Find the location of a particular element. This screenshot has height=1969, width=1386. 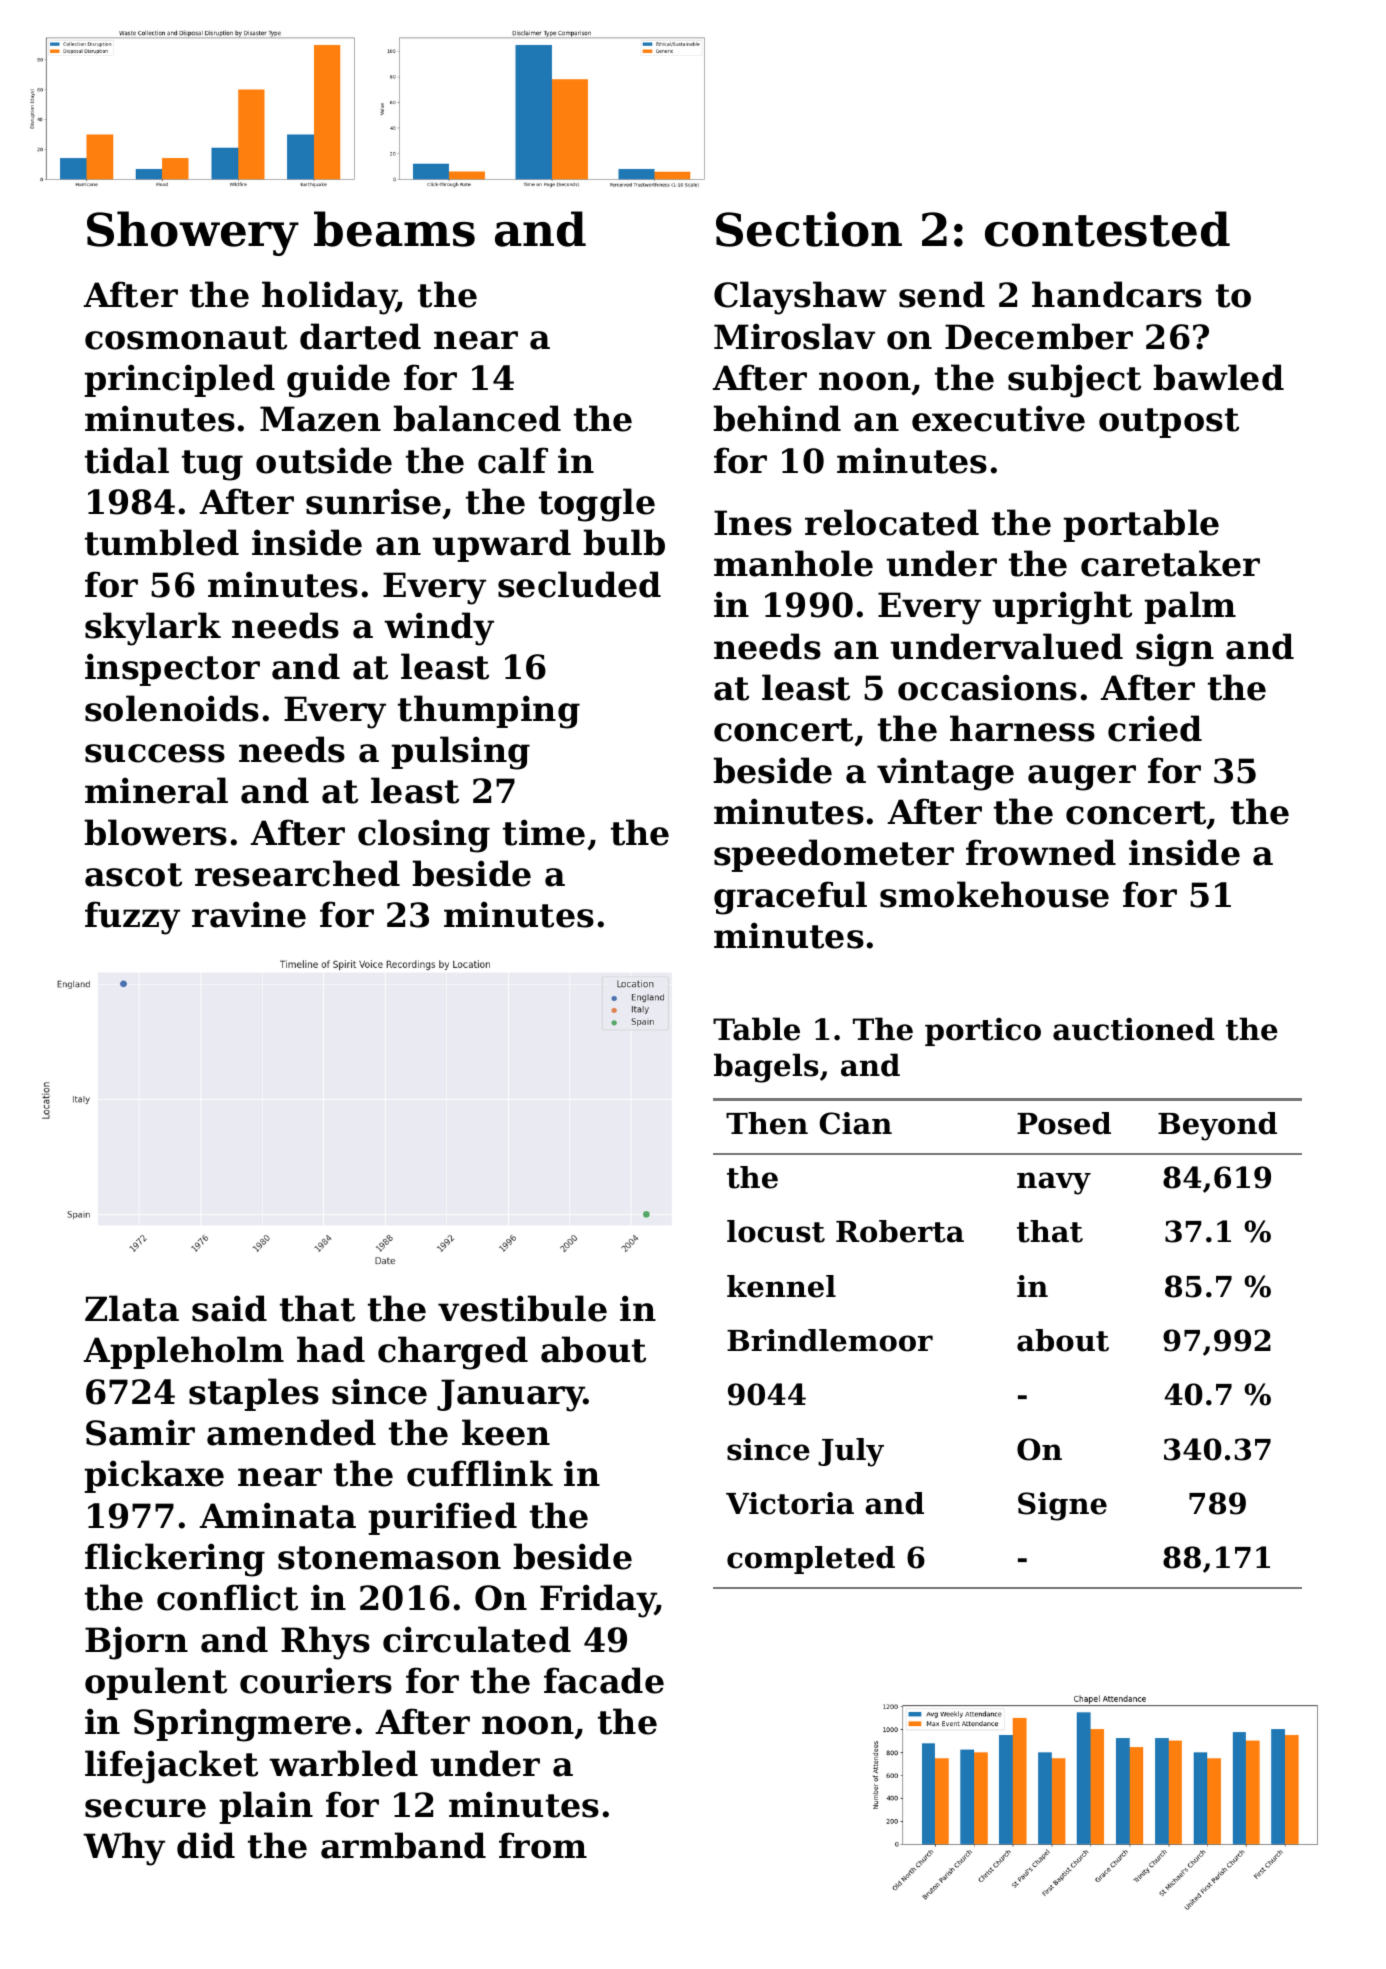

did is located at coordinates (206, 1845).
